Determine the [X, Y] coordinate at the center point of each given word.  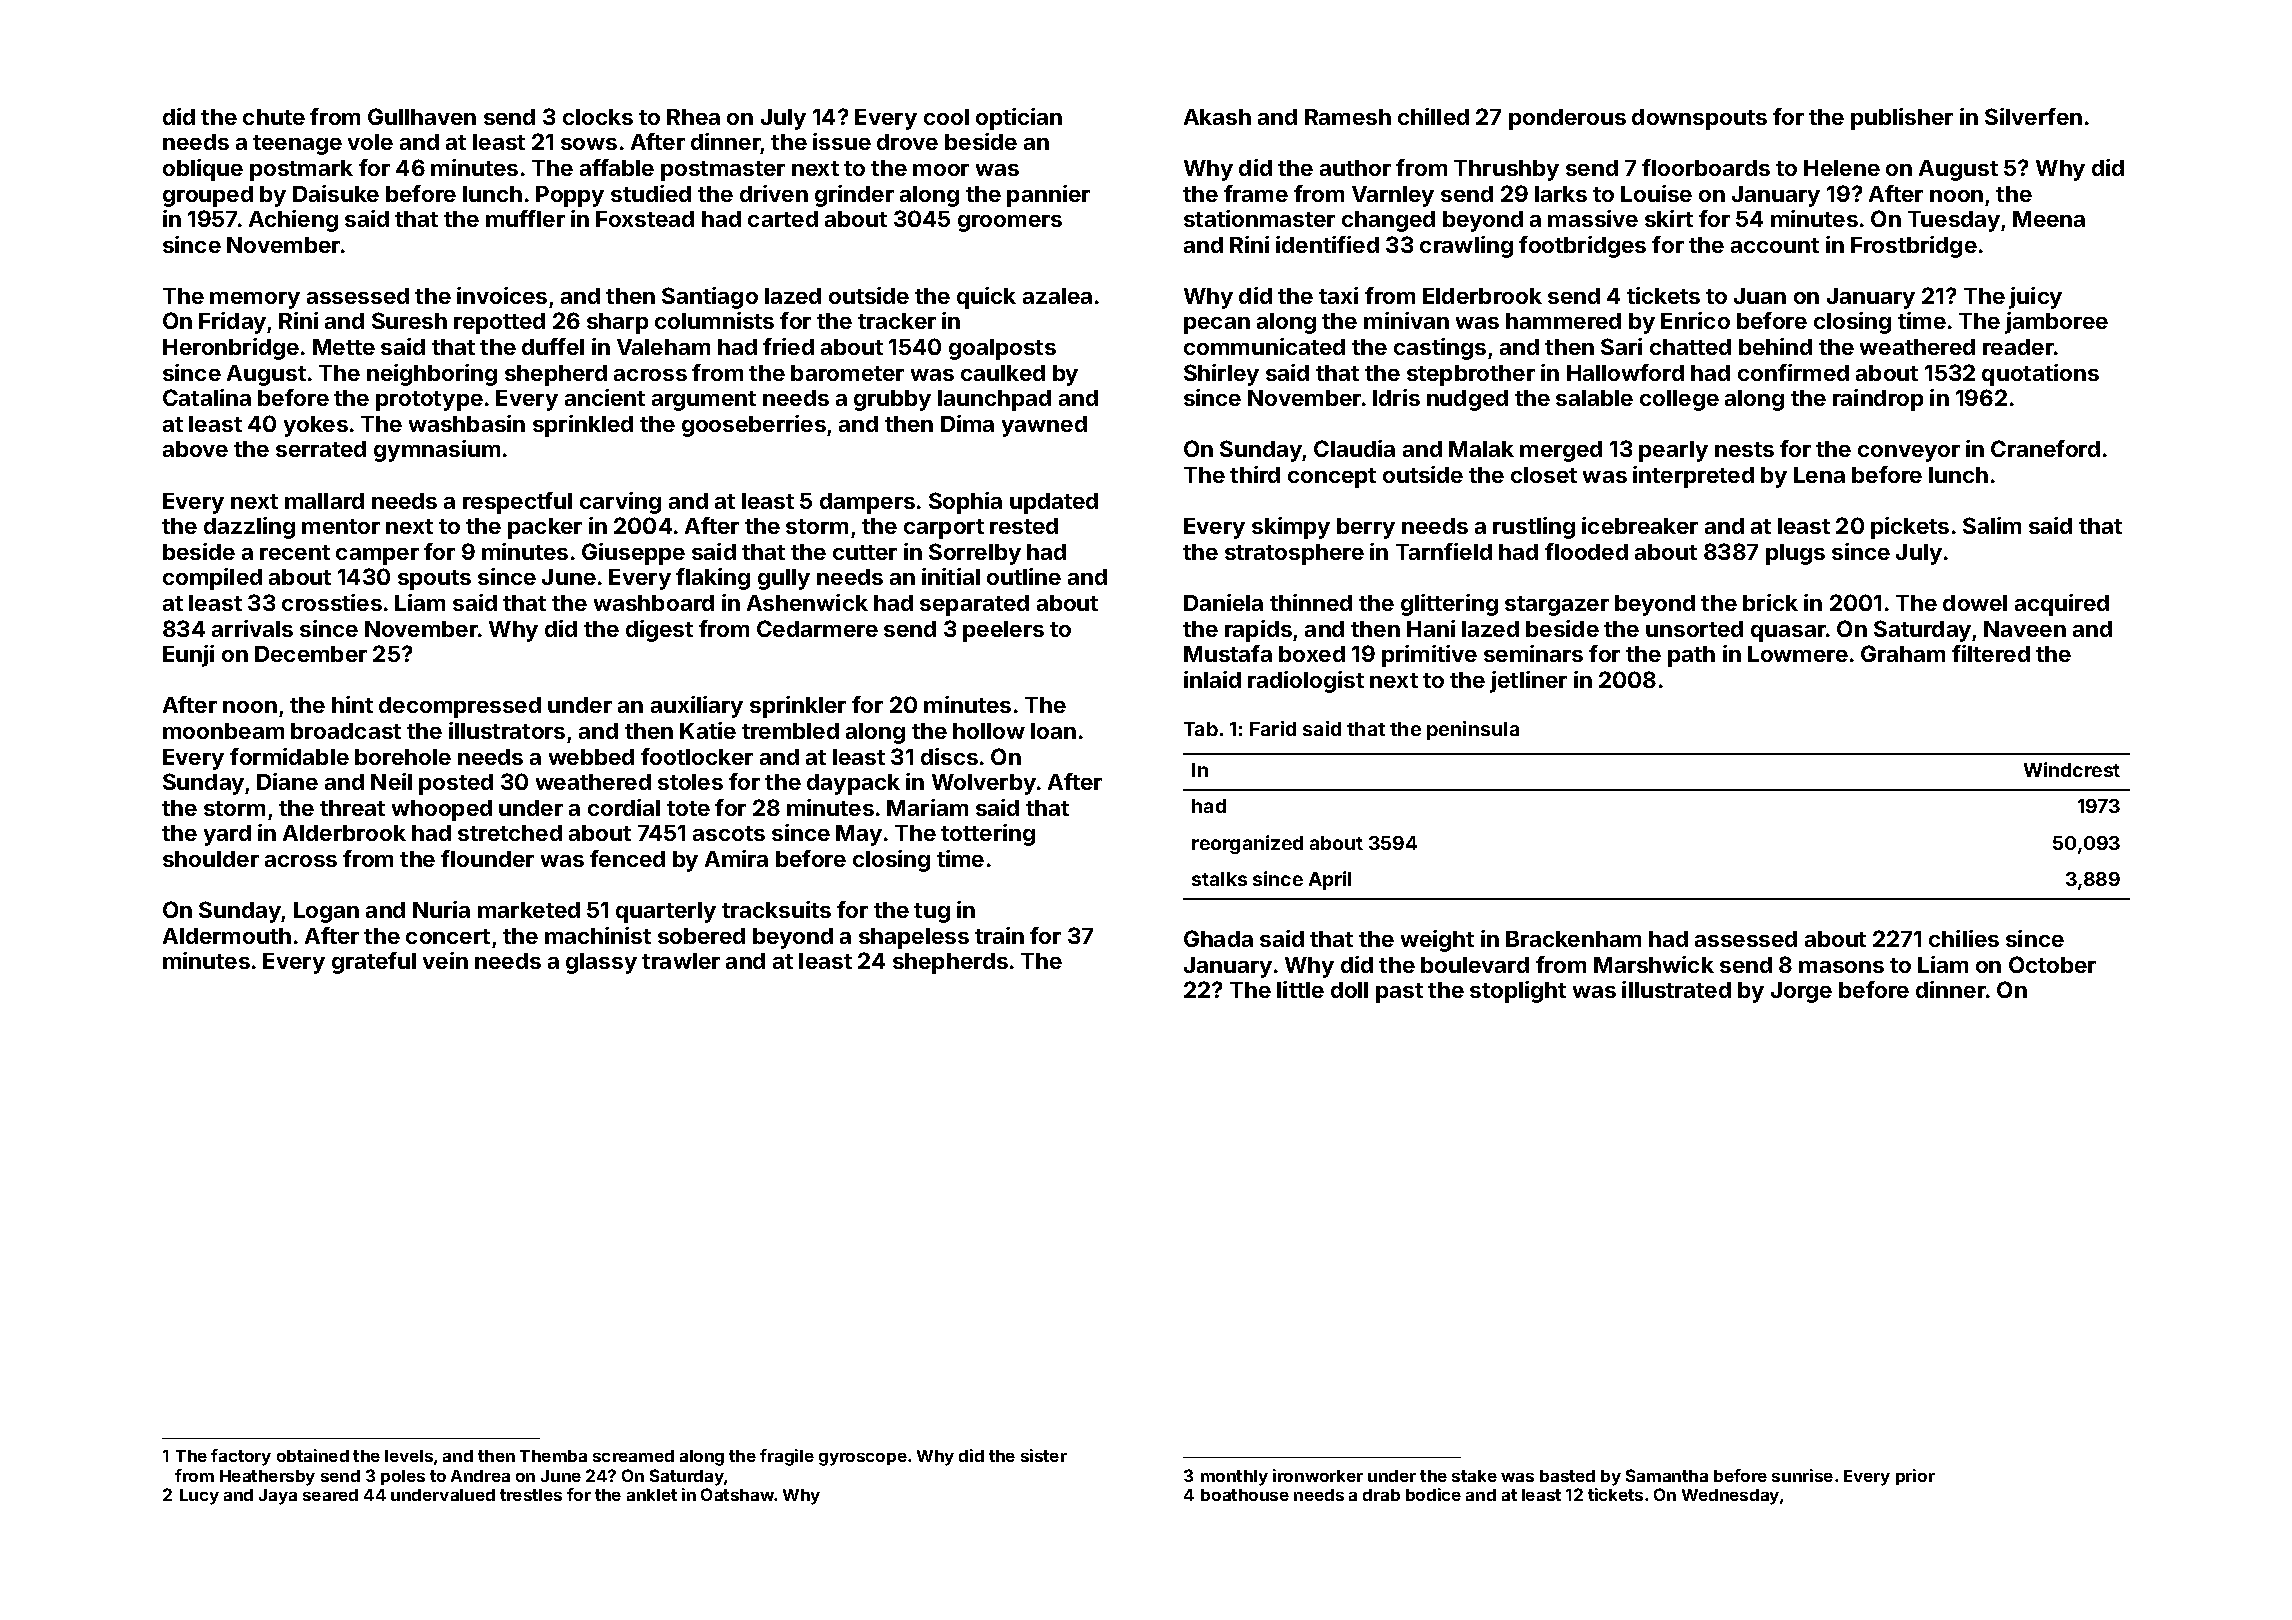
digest [659, 631]
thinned [1311, 602]
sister [1044, 1455]
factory [241, 1457]
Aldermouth [227, 936]
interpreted [1693, 477]
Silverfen [2033, 116]
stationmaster [1259, 218]
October [2052, 964]
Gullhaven [422, 116]
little [1300, 989]
